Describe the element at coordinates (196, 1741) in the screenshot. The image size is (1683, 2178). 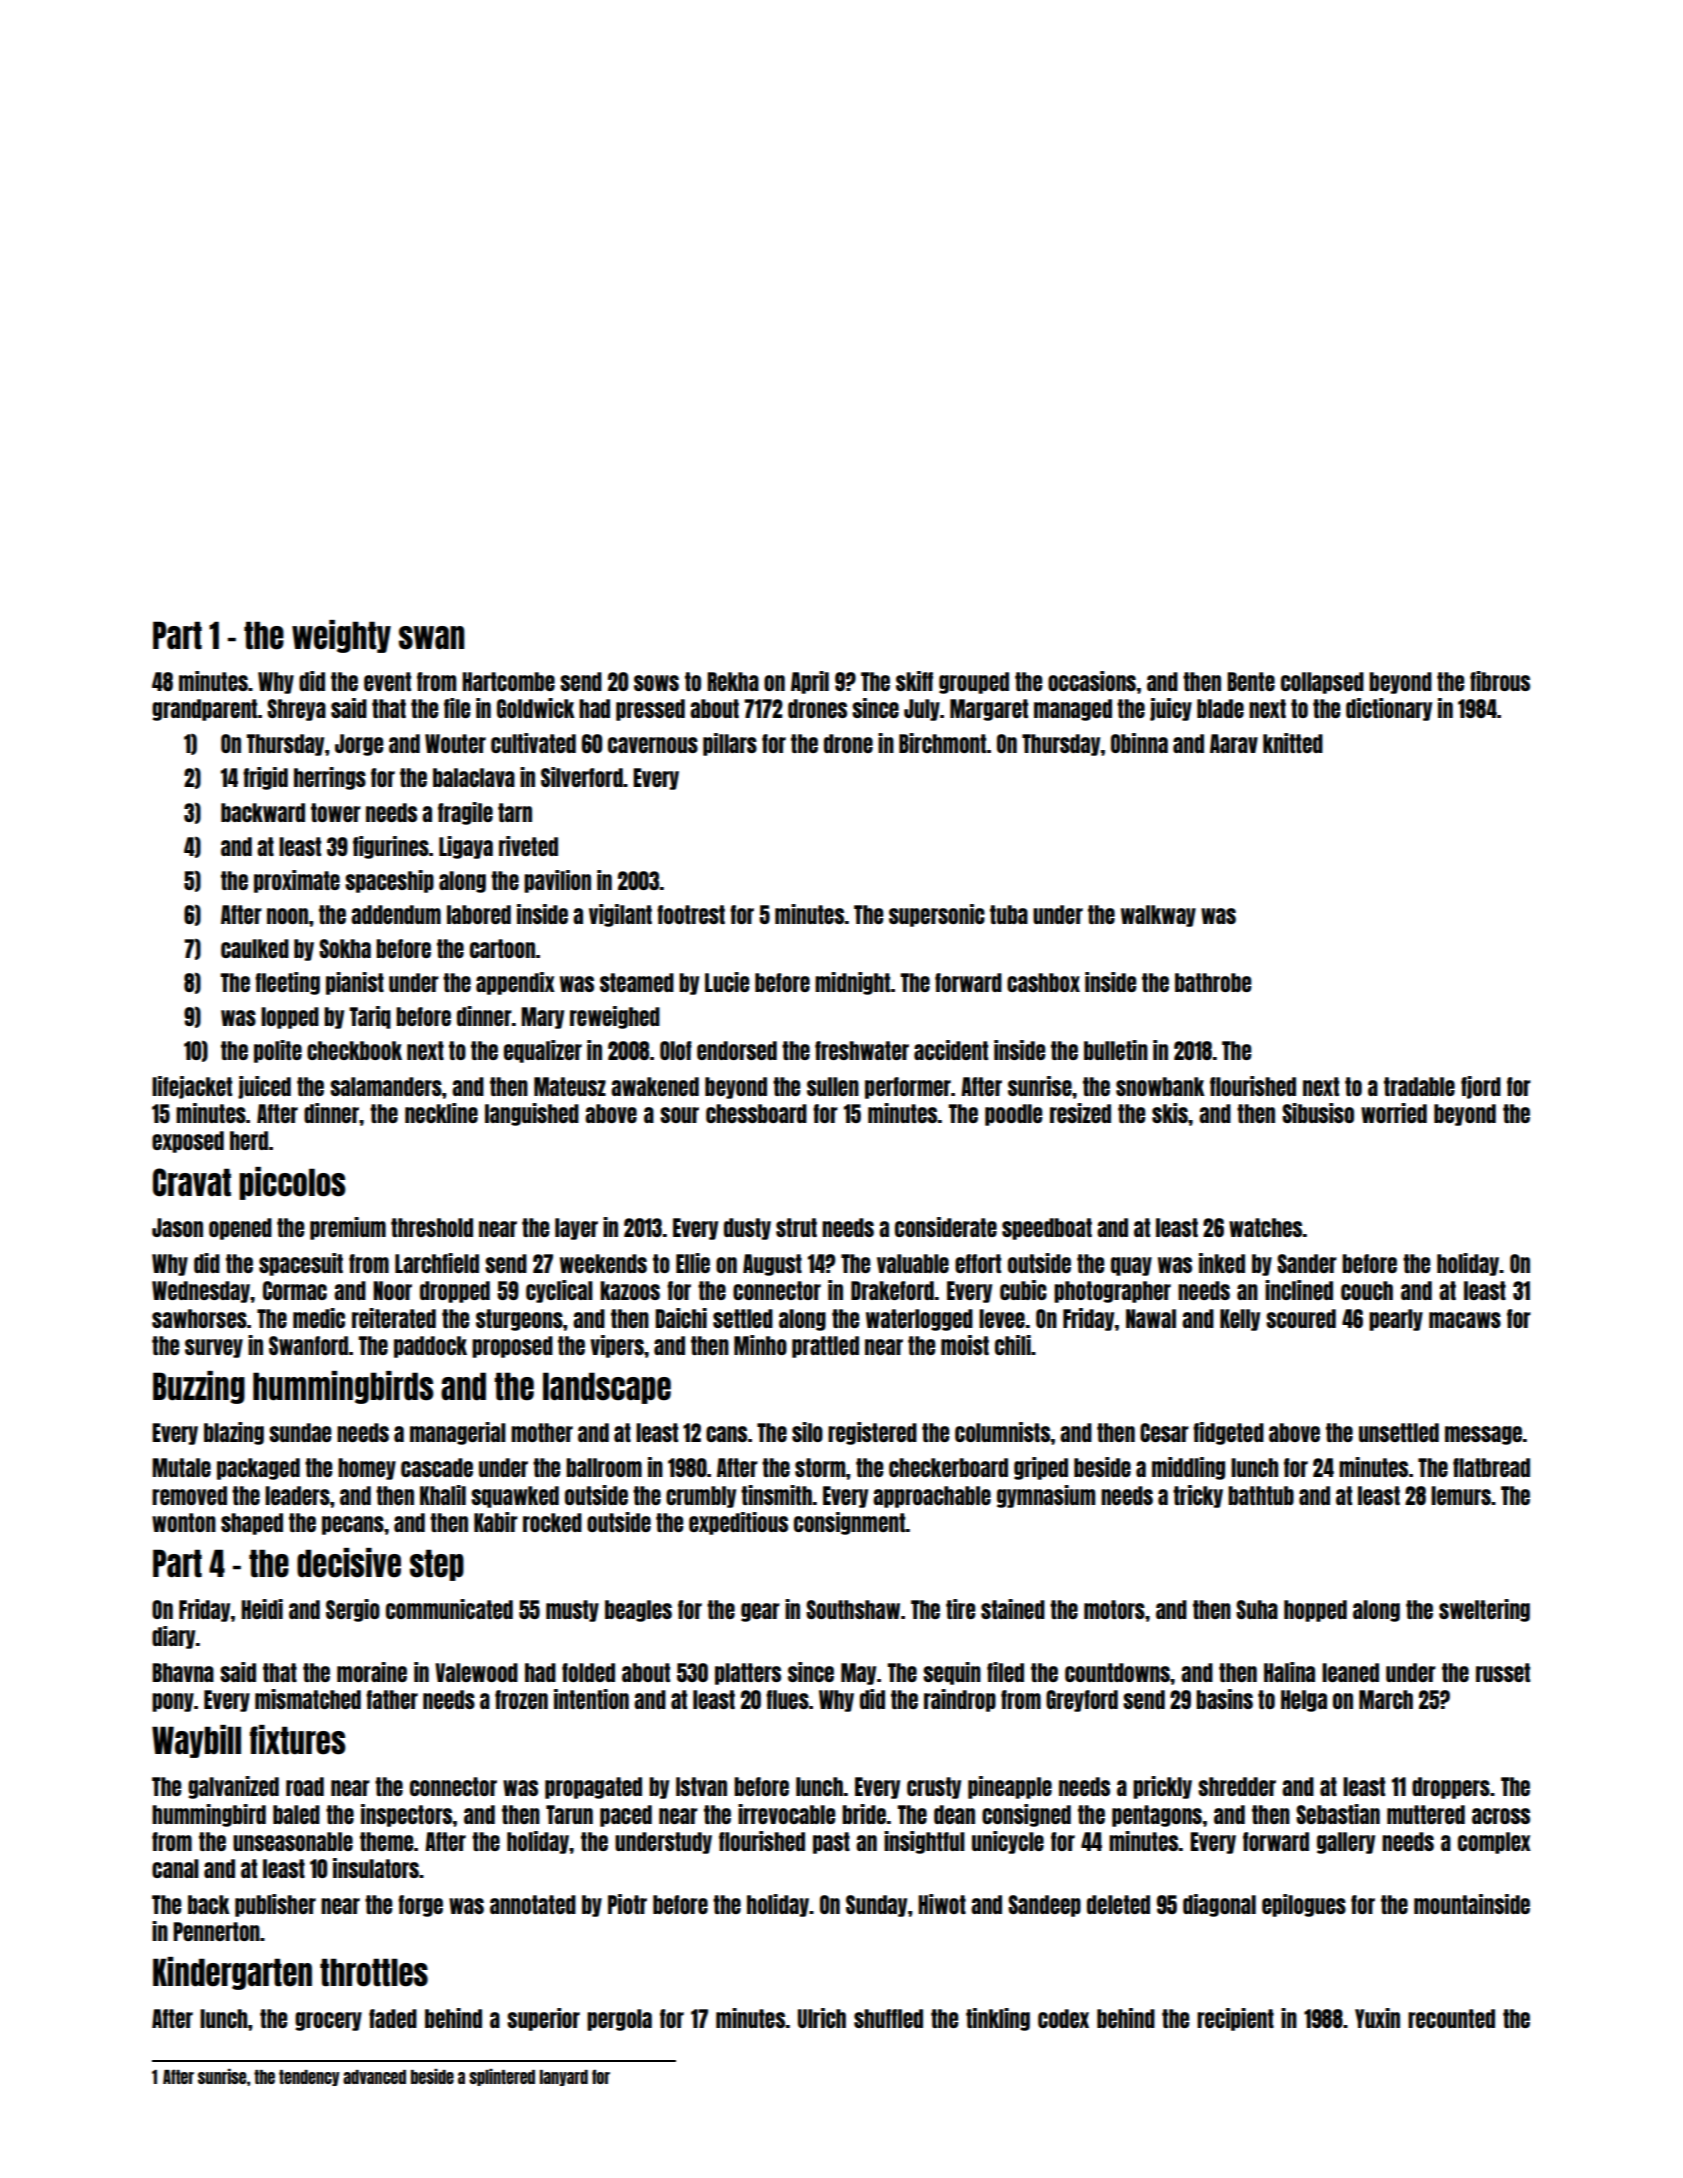
I see `Waybill` at that location.
